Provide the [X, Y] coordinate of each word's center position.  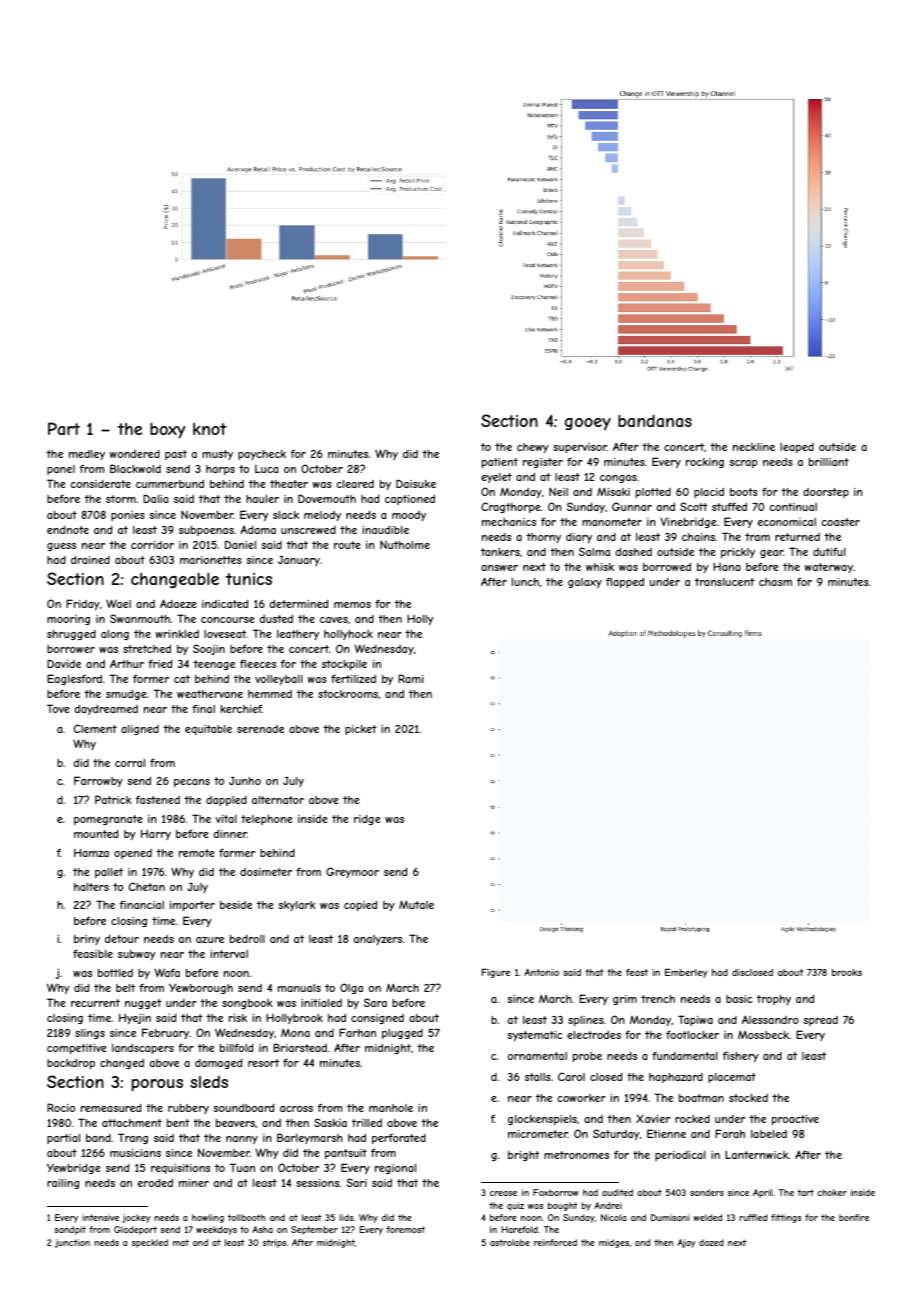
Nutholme [405, 545]
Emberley [686, 973]
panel [61, 470]
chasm [775, 582]
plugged [402, 1034]
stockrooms [348, 694]
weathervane [210, 694]
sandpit [70, 1230]
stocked [748, 1098]
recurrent [95, 1003]
